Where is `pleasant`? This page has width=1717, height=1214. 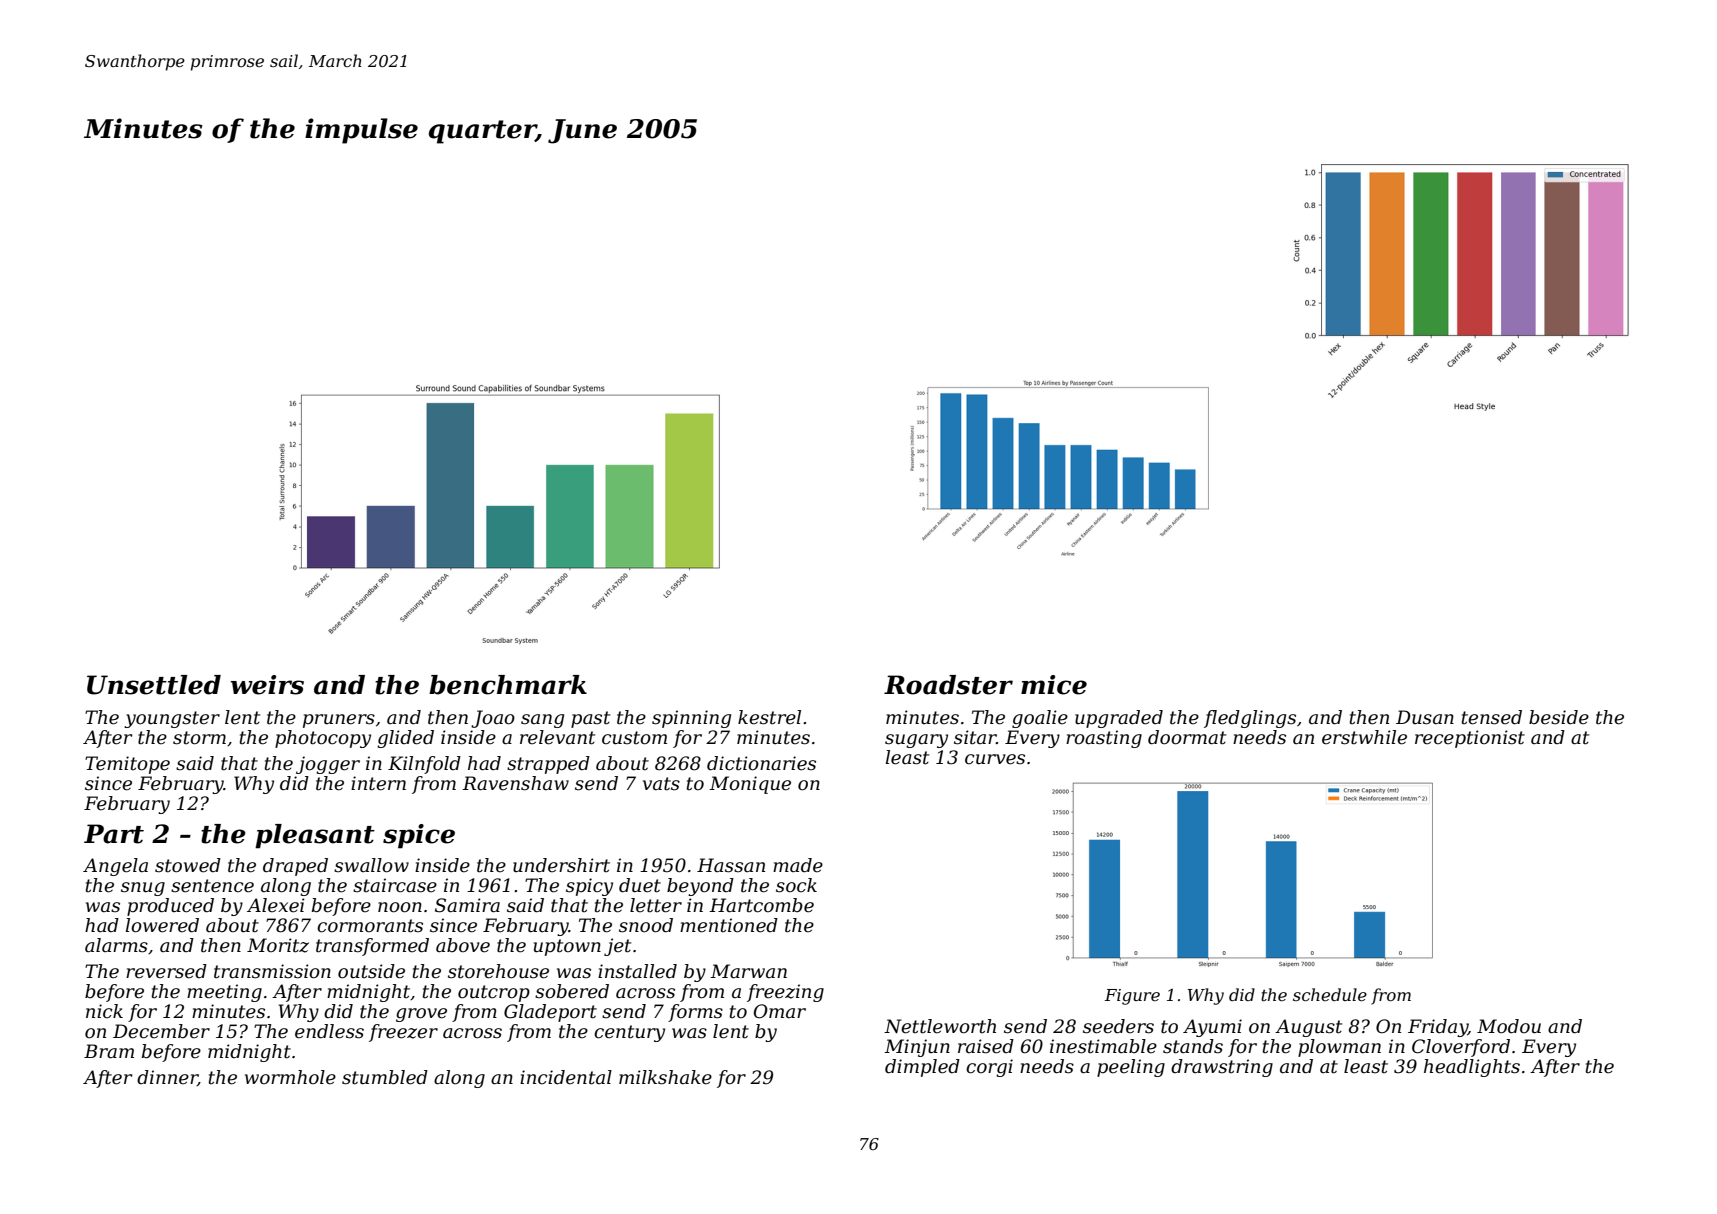 pleasant is located at coordinates (315, 836).
